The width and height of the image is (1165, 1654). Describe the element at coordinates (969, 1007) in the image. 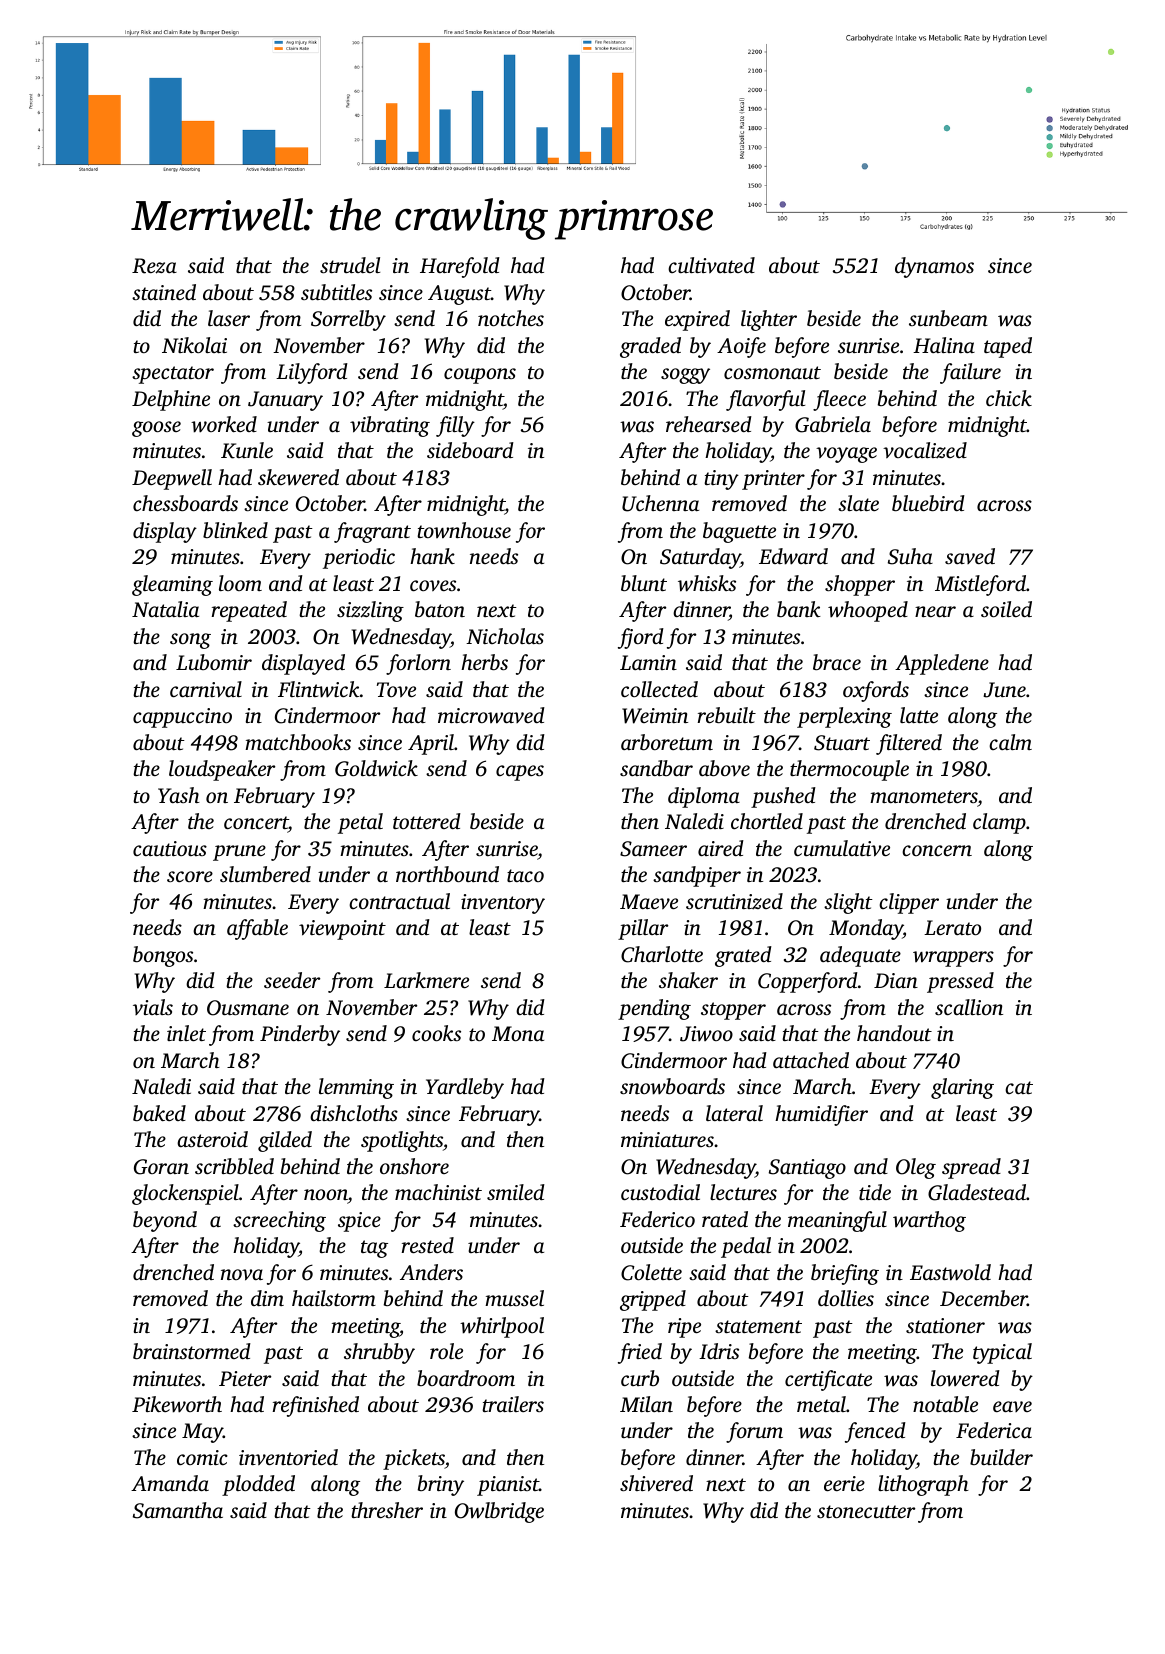

I see `scallion` at that location.
